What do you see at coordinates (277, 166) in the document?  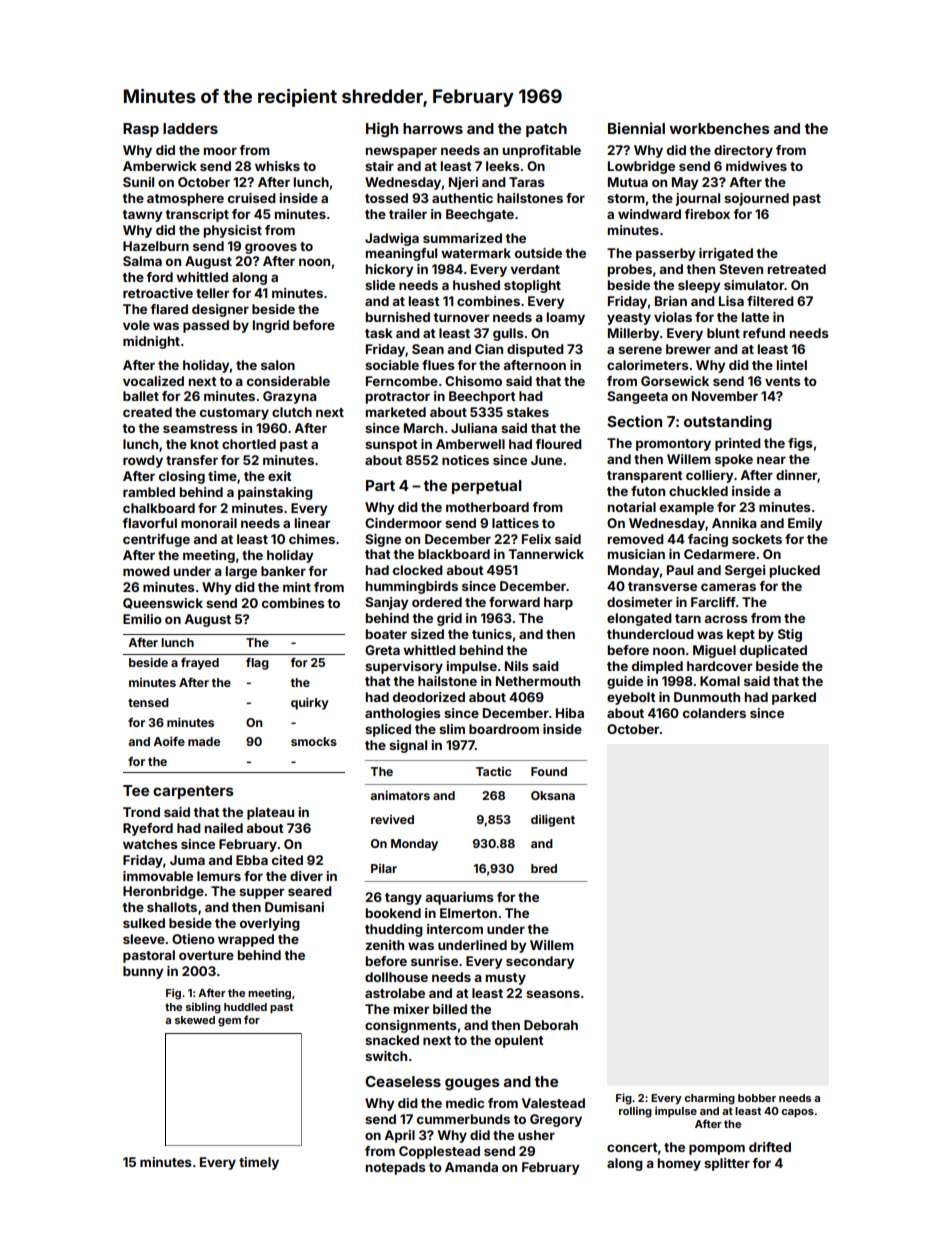 I see `whisks` at bounding box center [277, 166].
